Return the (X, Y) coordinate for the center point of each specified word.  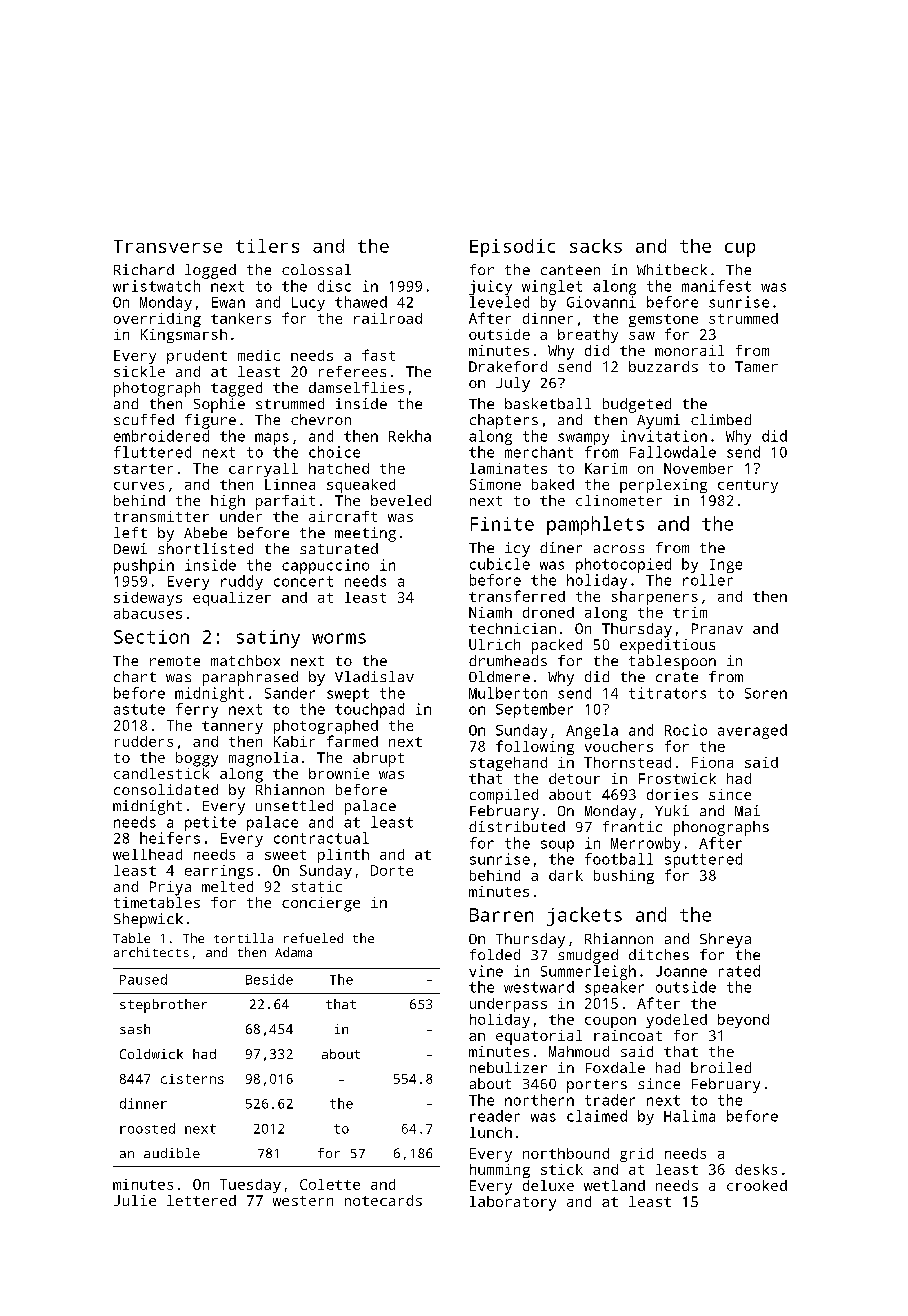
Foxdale (615, 1067)
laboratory (513, 1203)
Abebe (205, 532)
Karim (606, 468)
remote (175, 661)
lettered (201, 1200)
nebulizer (508, 1067)
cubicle (500, 564)
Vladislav (374, 676)
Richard (144, 269)
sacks (596, 246)
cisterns (192, 1079)
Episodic (512, 248)
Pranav (717, 628)
